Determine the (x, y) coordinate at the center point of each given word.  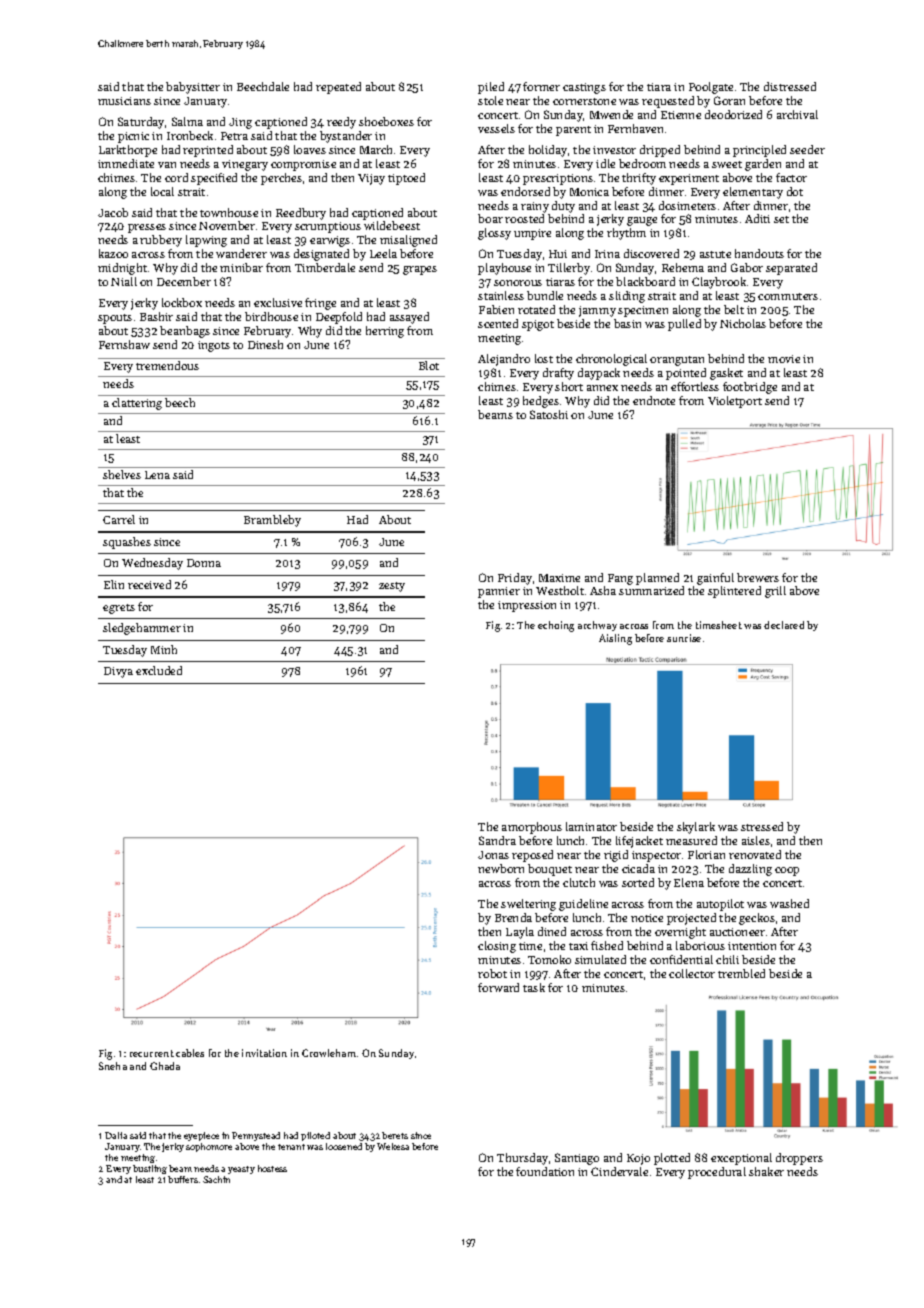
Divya (118, 672)
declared (784, 625)
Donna (204, 563)
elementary (753, 193)
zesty (392, 587)
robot (492, 973)
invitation (264, 1053)
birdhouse (271, 316)
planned (657, 579)
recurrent (152, 1053)
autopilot (720, 905)
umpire (532, 234)
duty (563, 207)
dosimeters (687, 205)
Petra (234, 136)
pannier (499, 592)
